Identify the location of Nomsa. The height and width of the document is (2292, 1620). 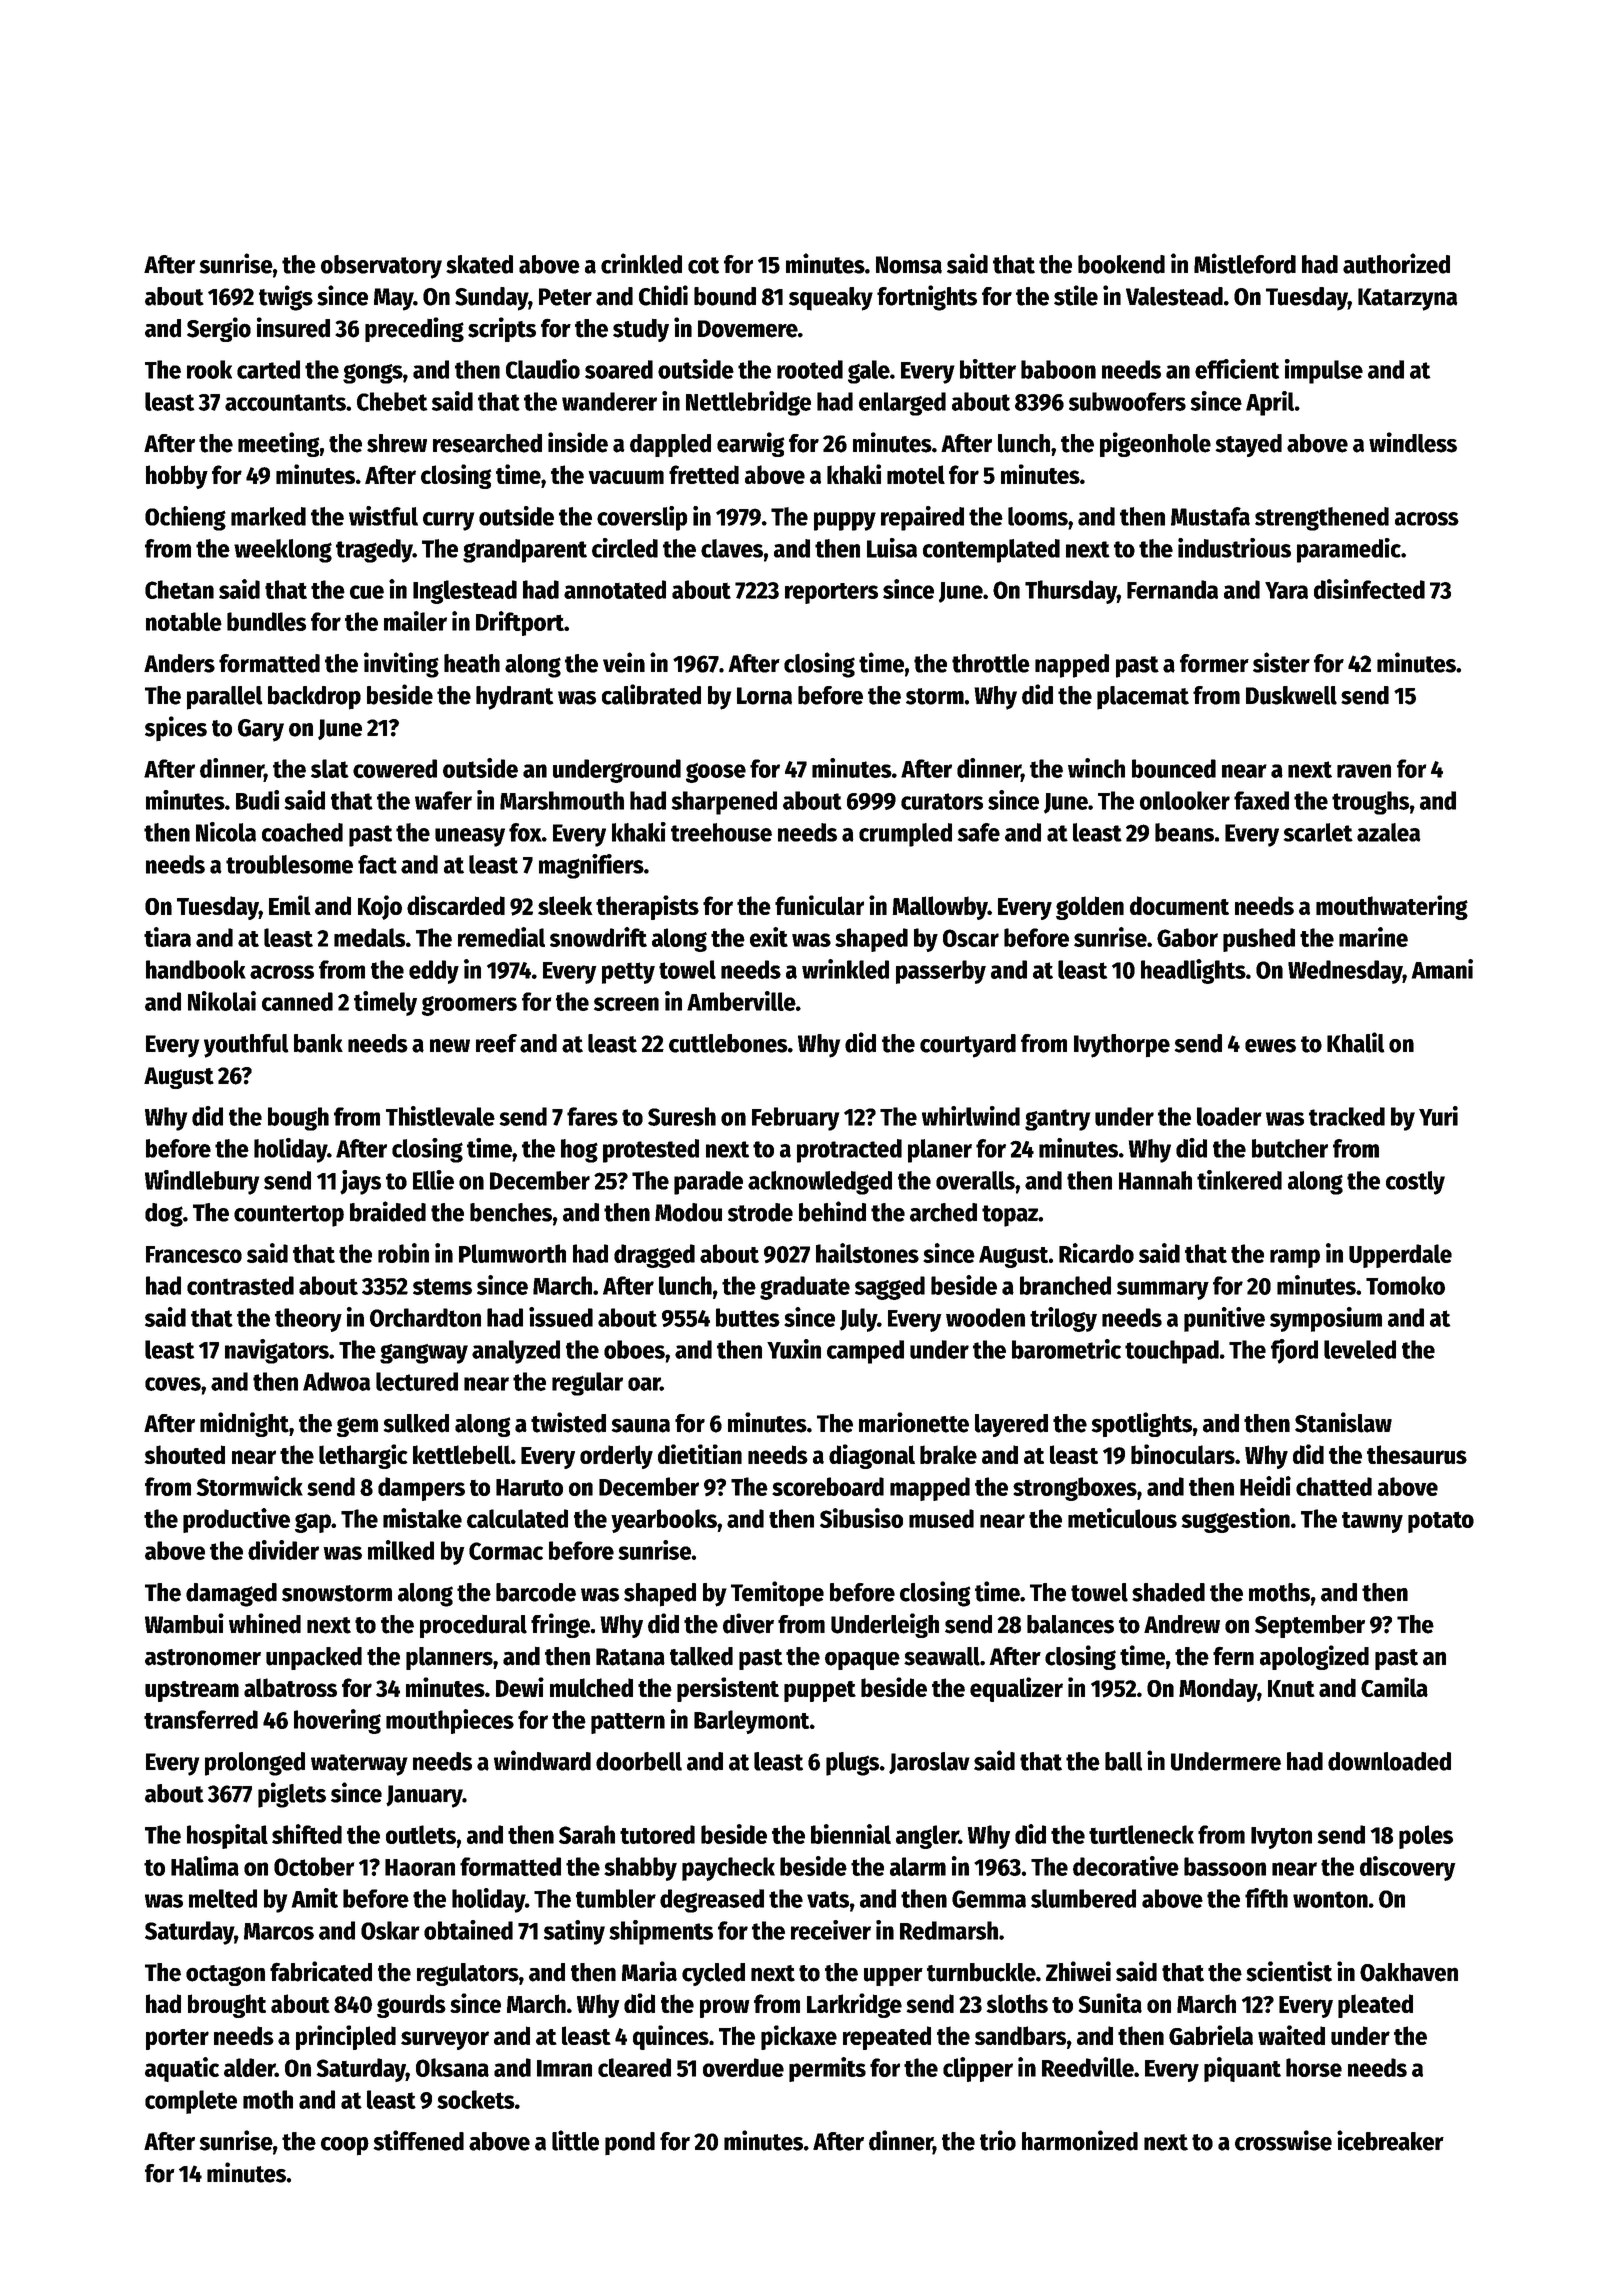
(909, 265).
